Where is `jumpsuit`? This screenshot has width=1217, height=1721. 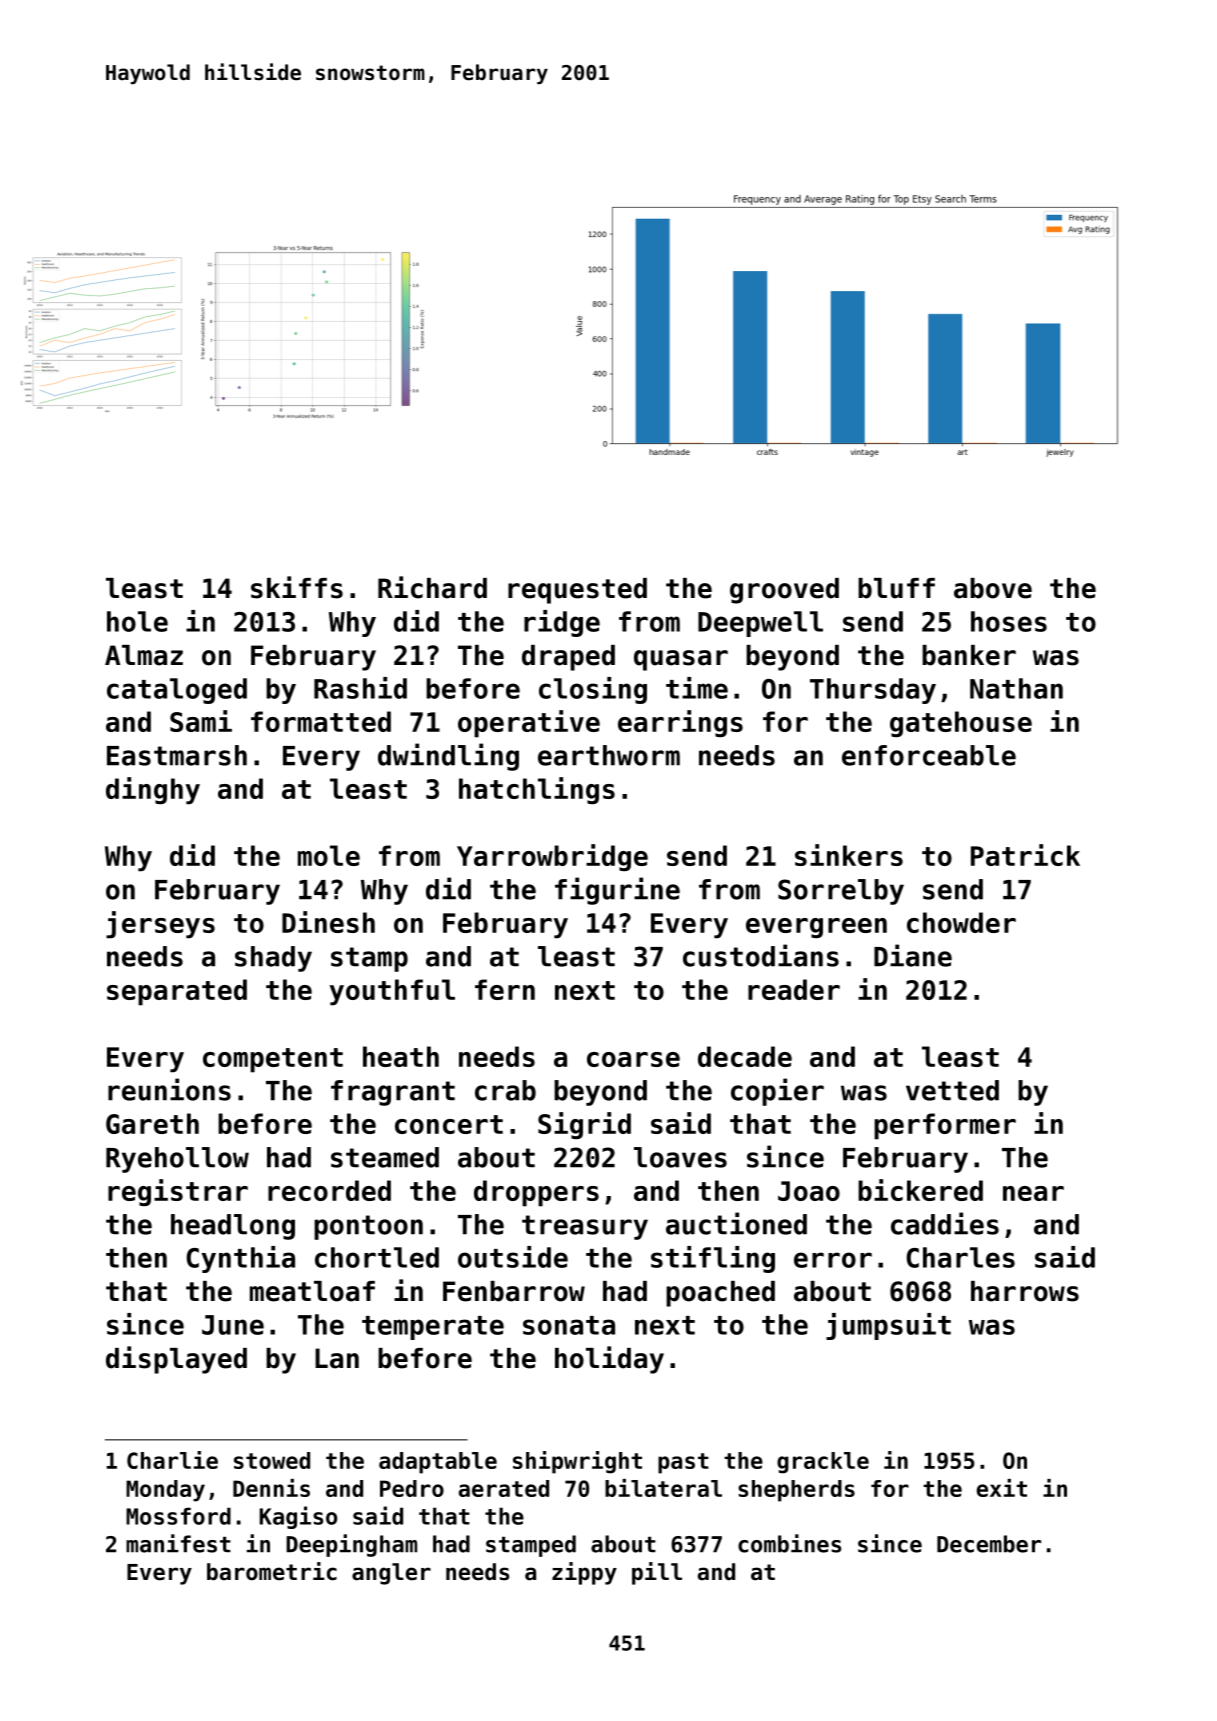
jumpsuit is located at coordinates (888, 1326).
